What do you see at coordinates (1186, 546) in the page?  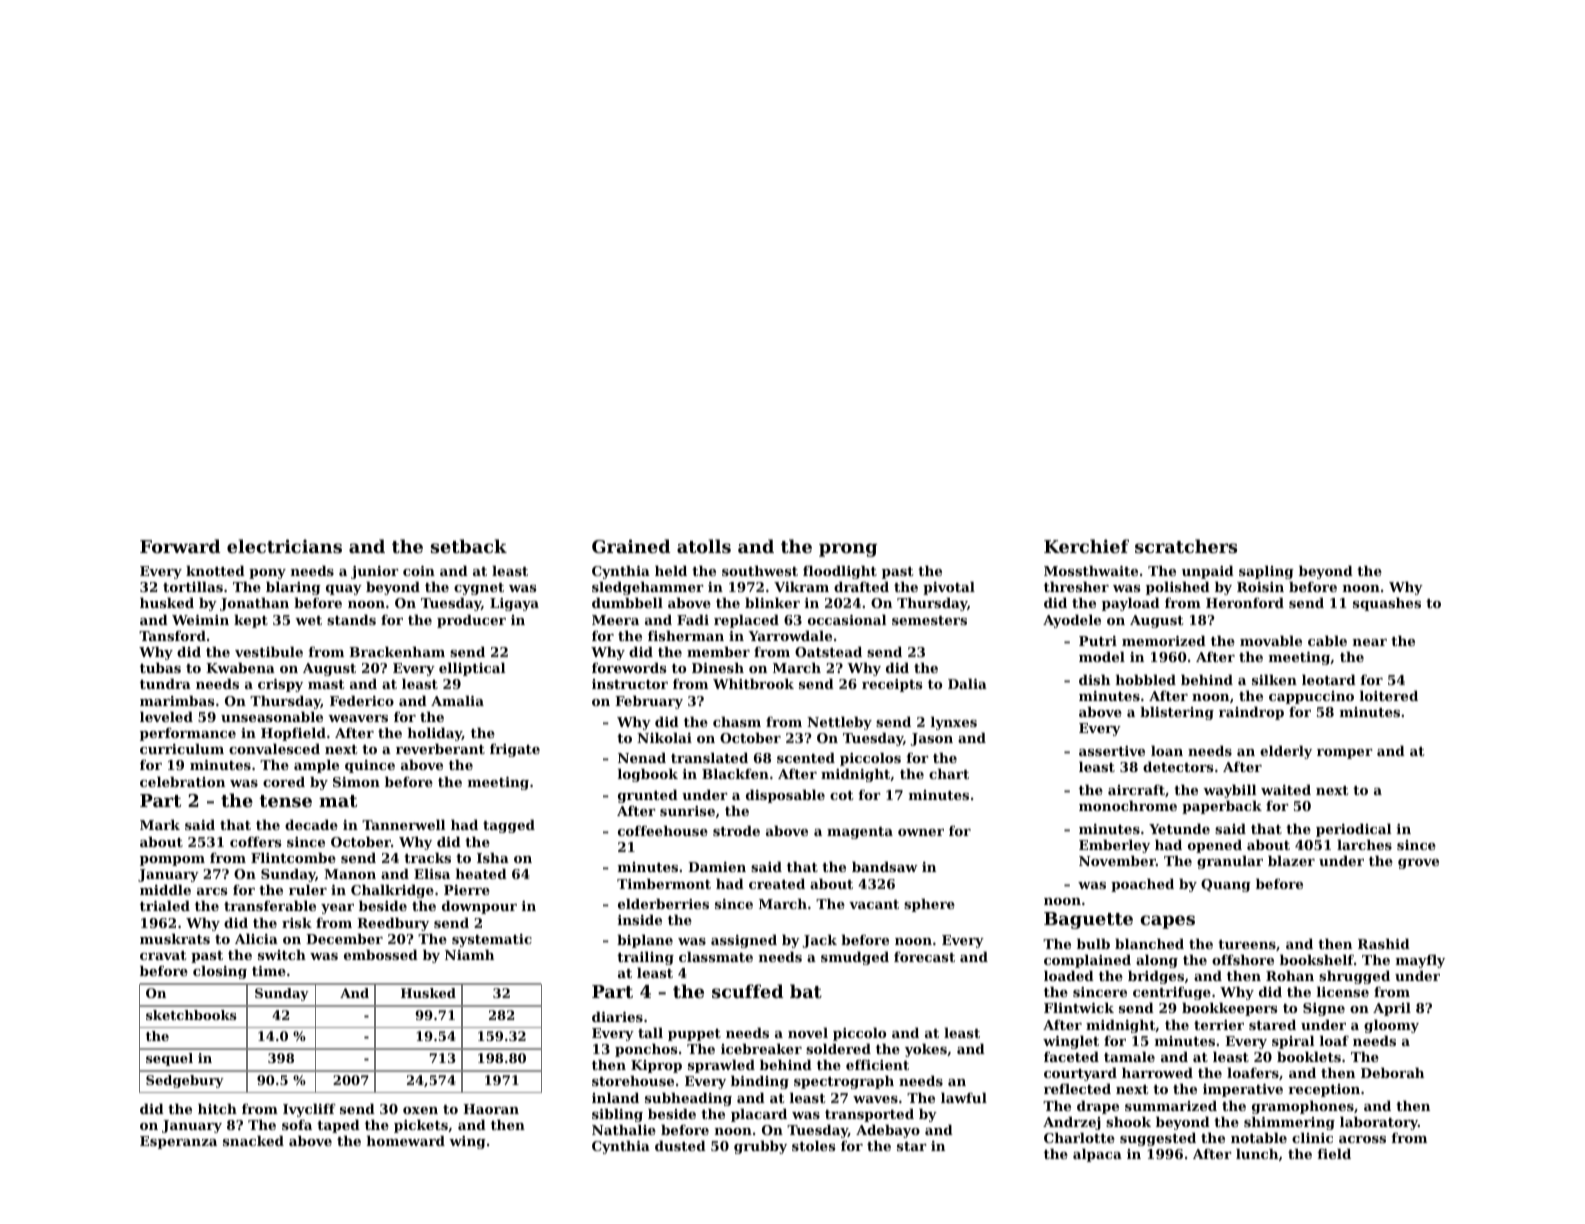 I see `scratchers` at bounding box center [1186, 546].
